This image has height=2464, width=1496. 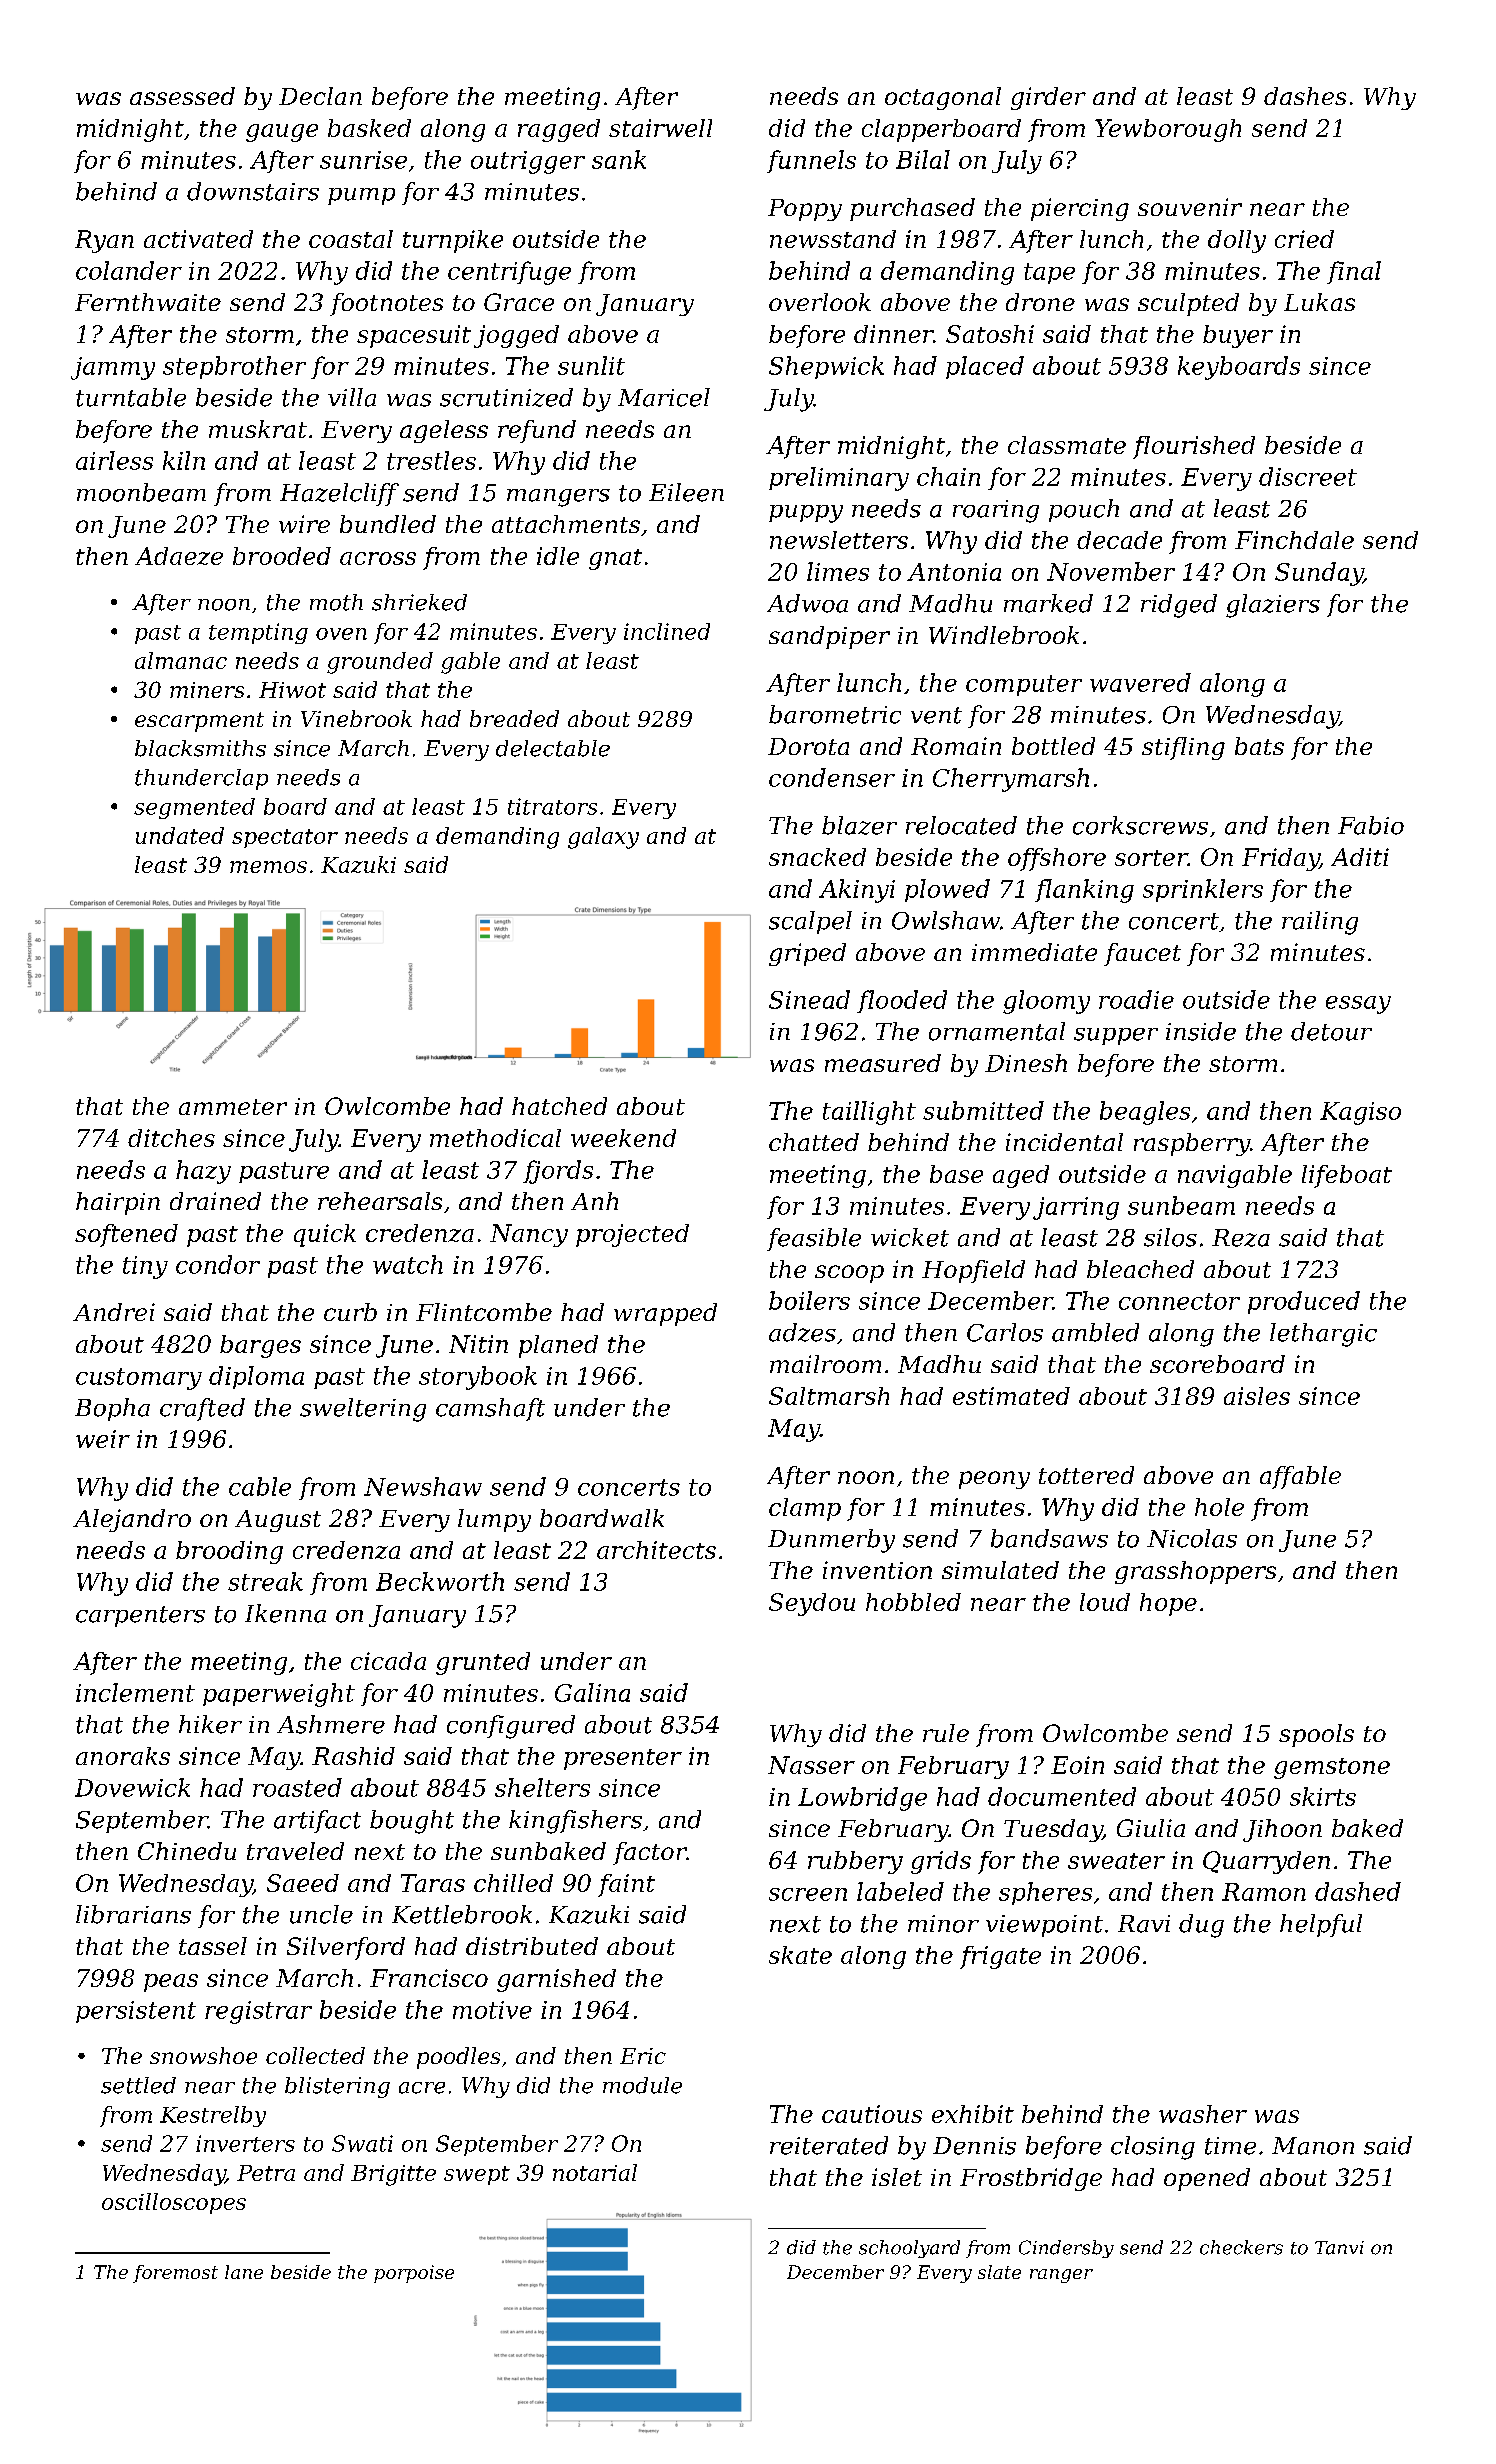 What do you see at coordinates (667, 631) in the image?
I see `inclined` at bounding box center [667, 631].
